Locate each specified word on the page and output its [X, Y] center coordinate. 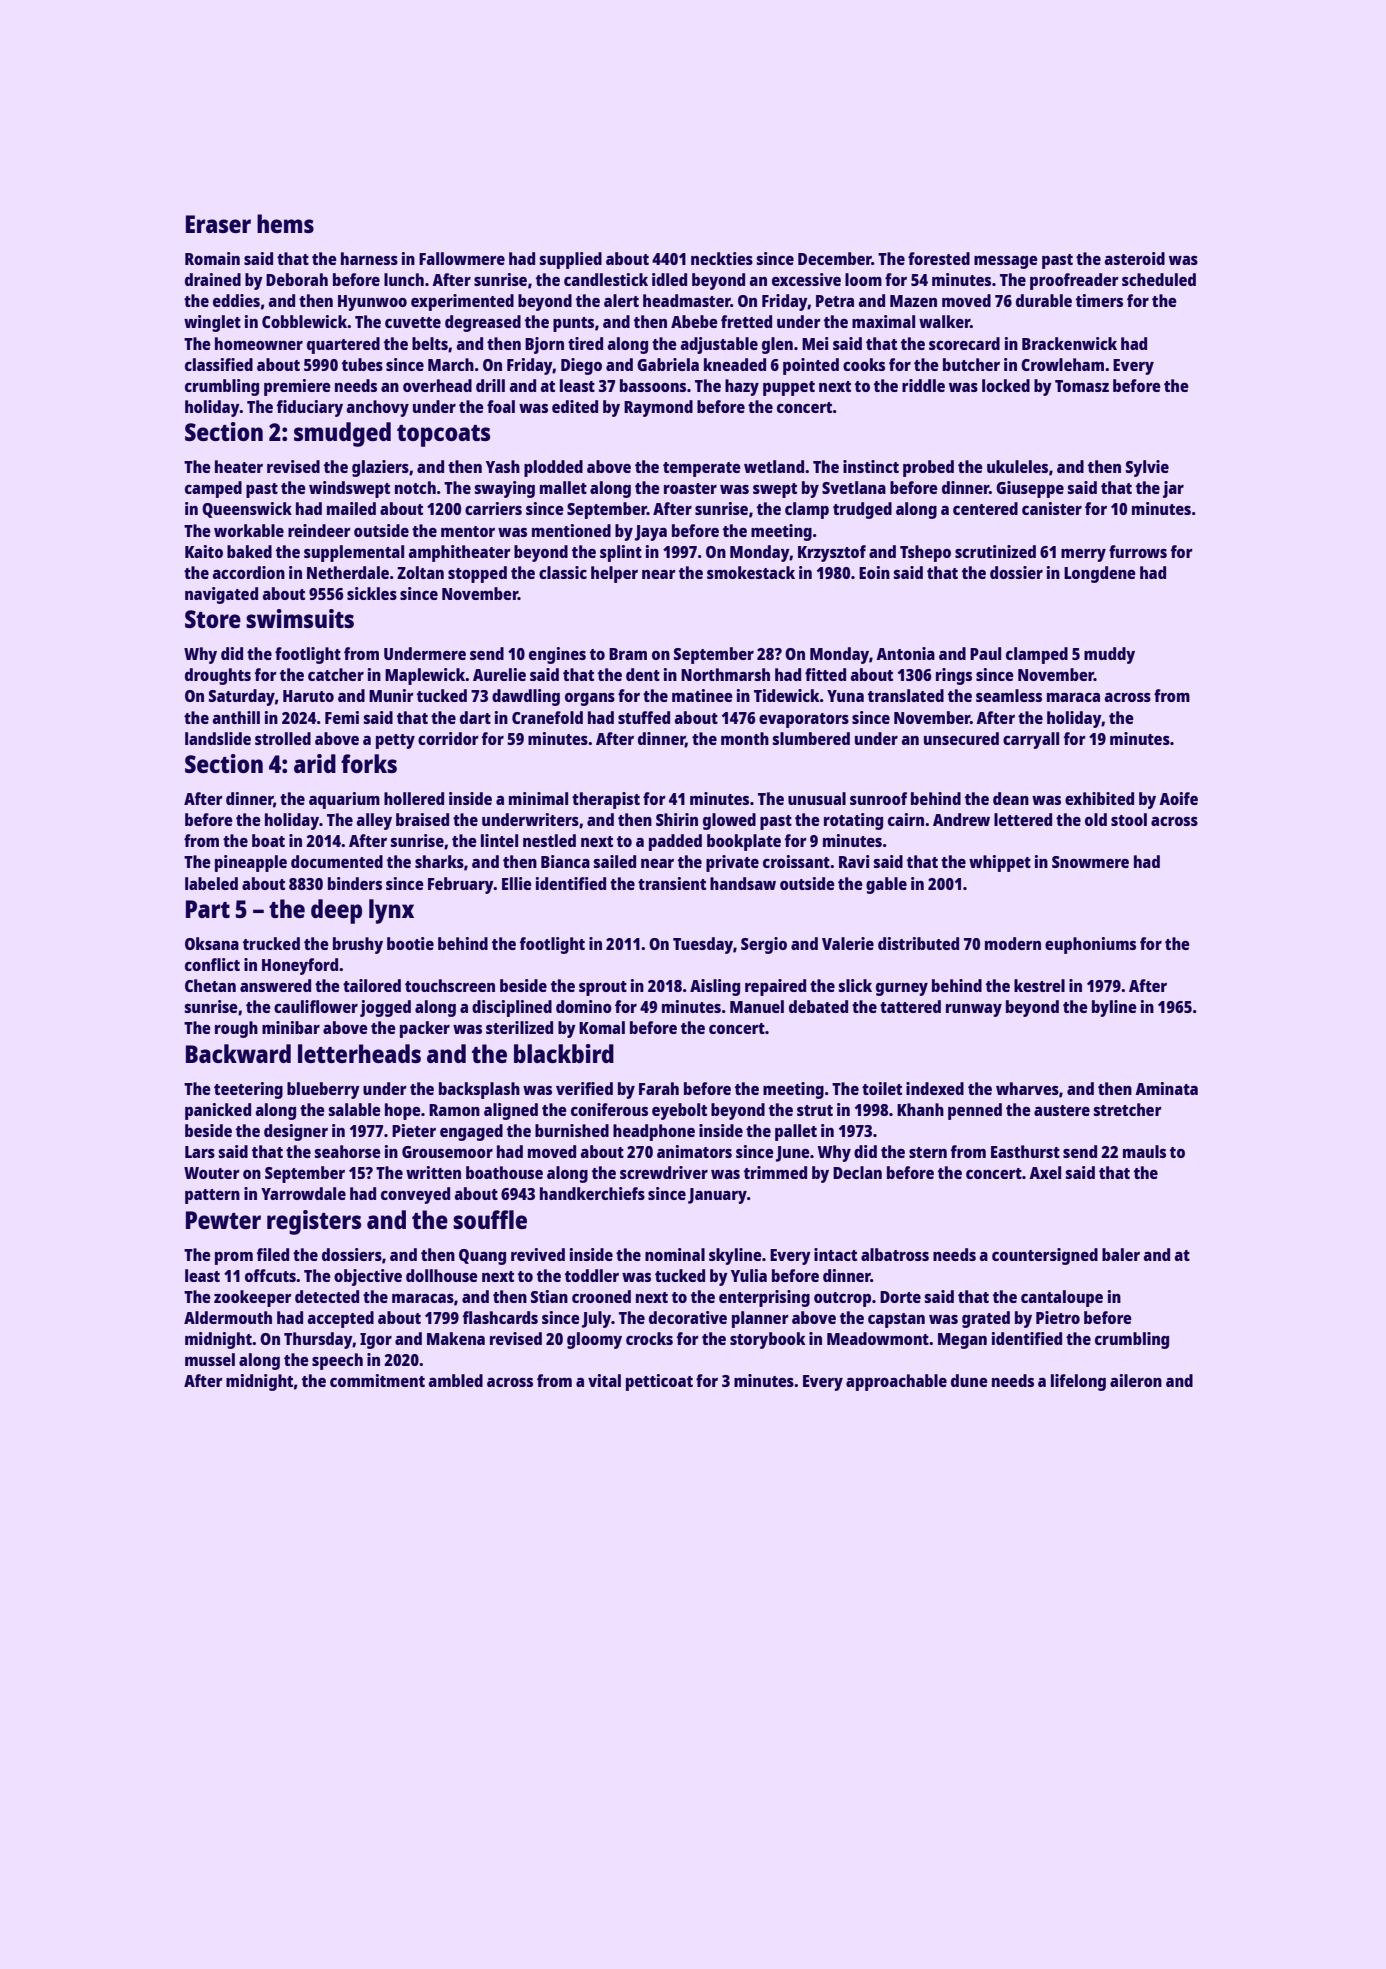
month [745, 738]
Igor [376, 1341]
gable [886, 885]
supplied [570, 260]
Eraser [218, 224]
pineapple [251, 863]
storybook [768, 1340]
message [1006, 262]
